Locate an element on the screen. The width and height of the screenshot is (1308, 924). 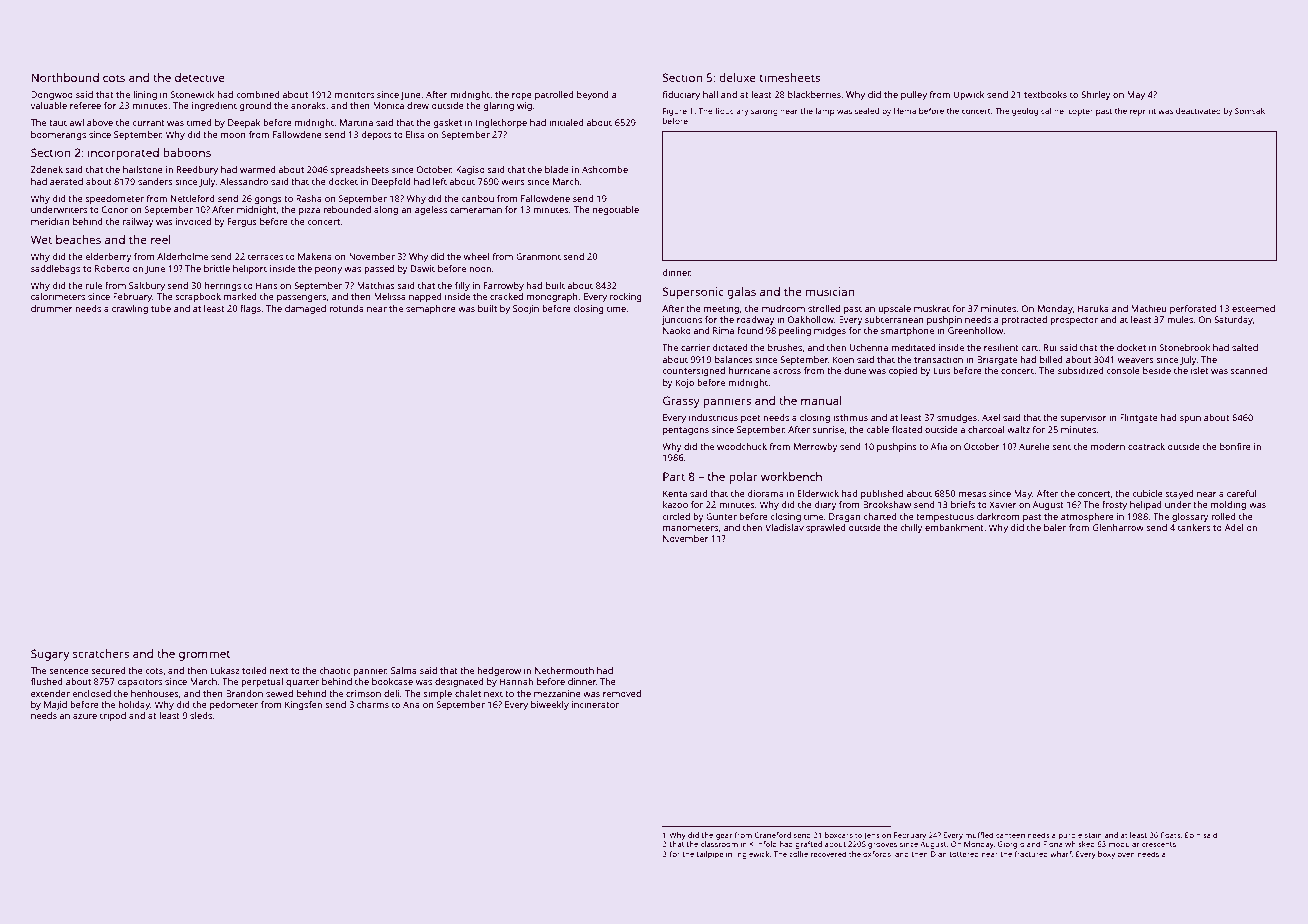
grommet is located at coordinates (205, 655).
